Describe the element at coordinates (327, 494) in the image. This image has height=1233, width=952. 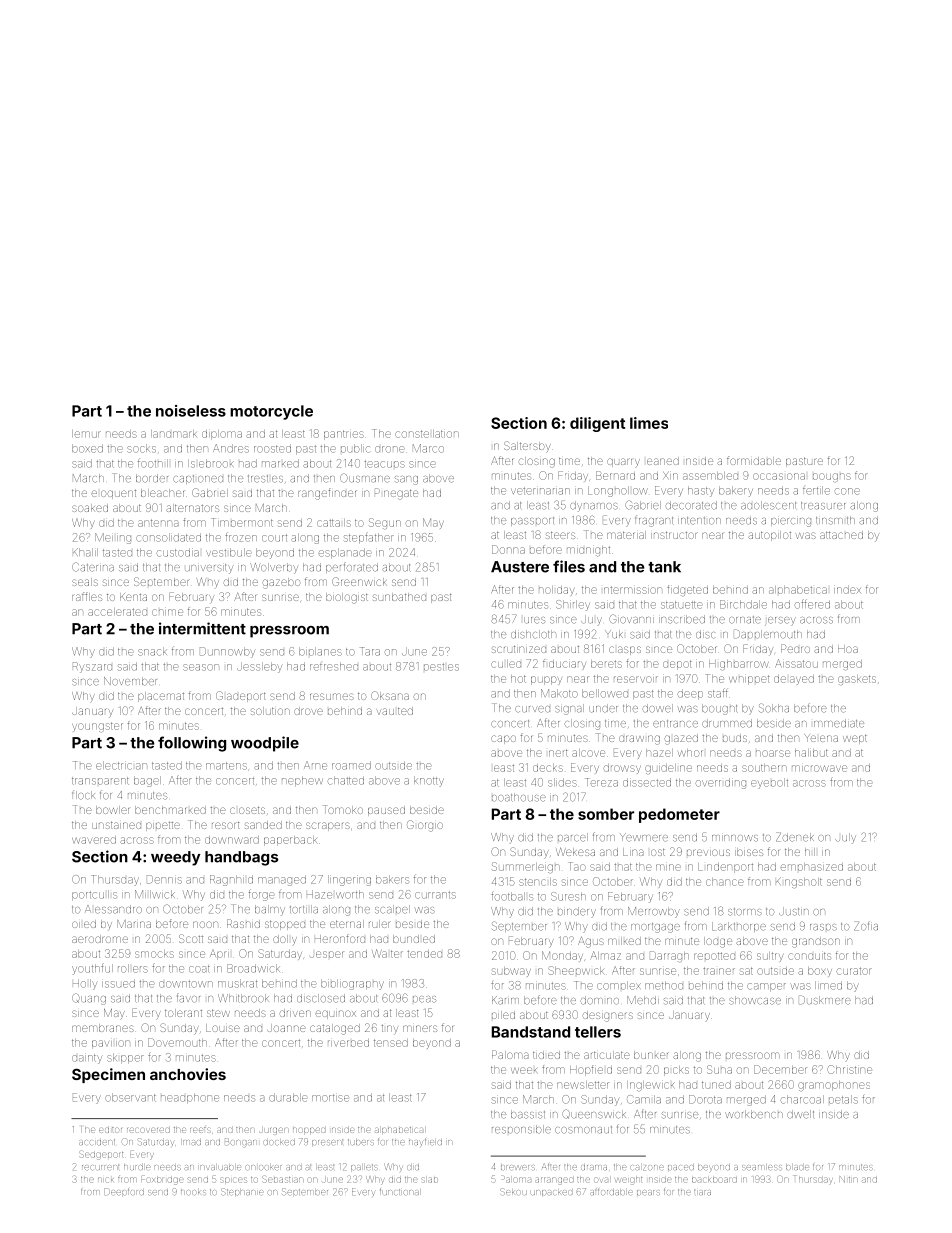
I see `rangefinder` at that location.
